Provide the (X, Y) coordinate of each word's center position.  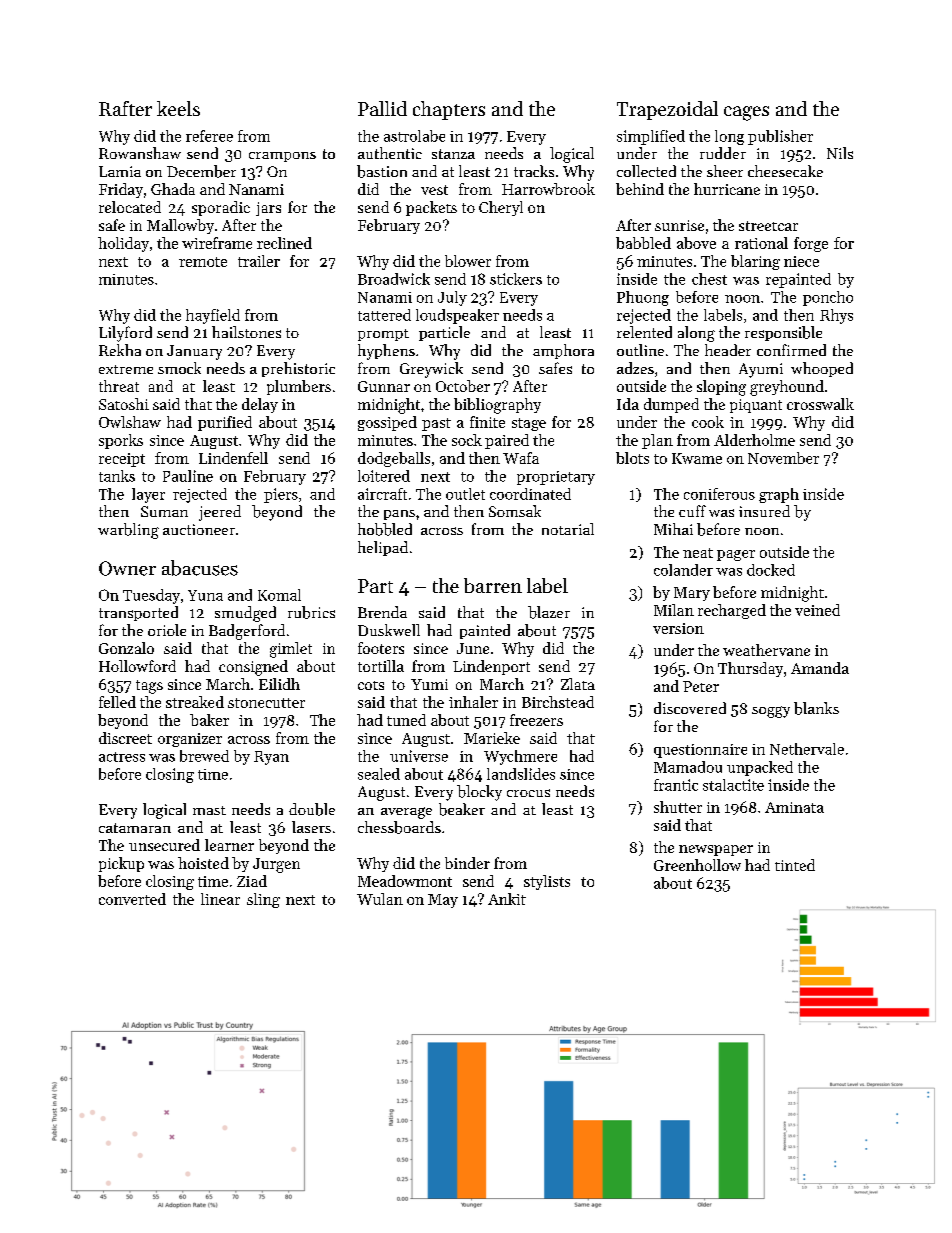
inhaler (473, 702)
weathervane (766, 650)
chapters (449, 110)
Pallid (382, 108)
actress (122, 757)
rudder (723, 153)
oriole (167, 630)
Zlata (578, 684)
